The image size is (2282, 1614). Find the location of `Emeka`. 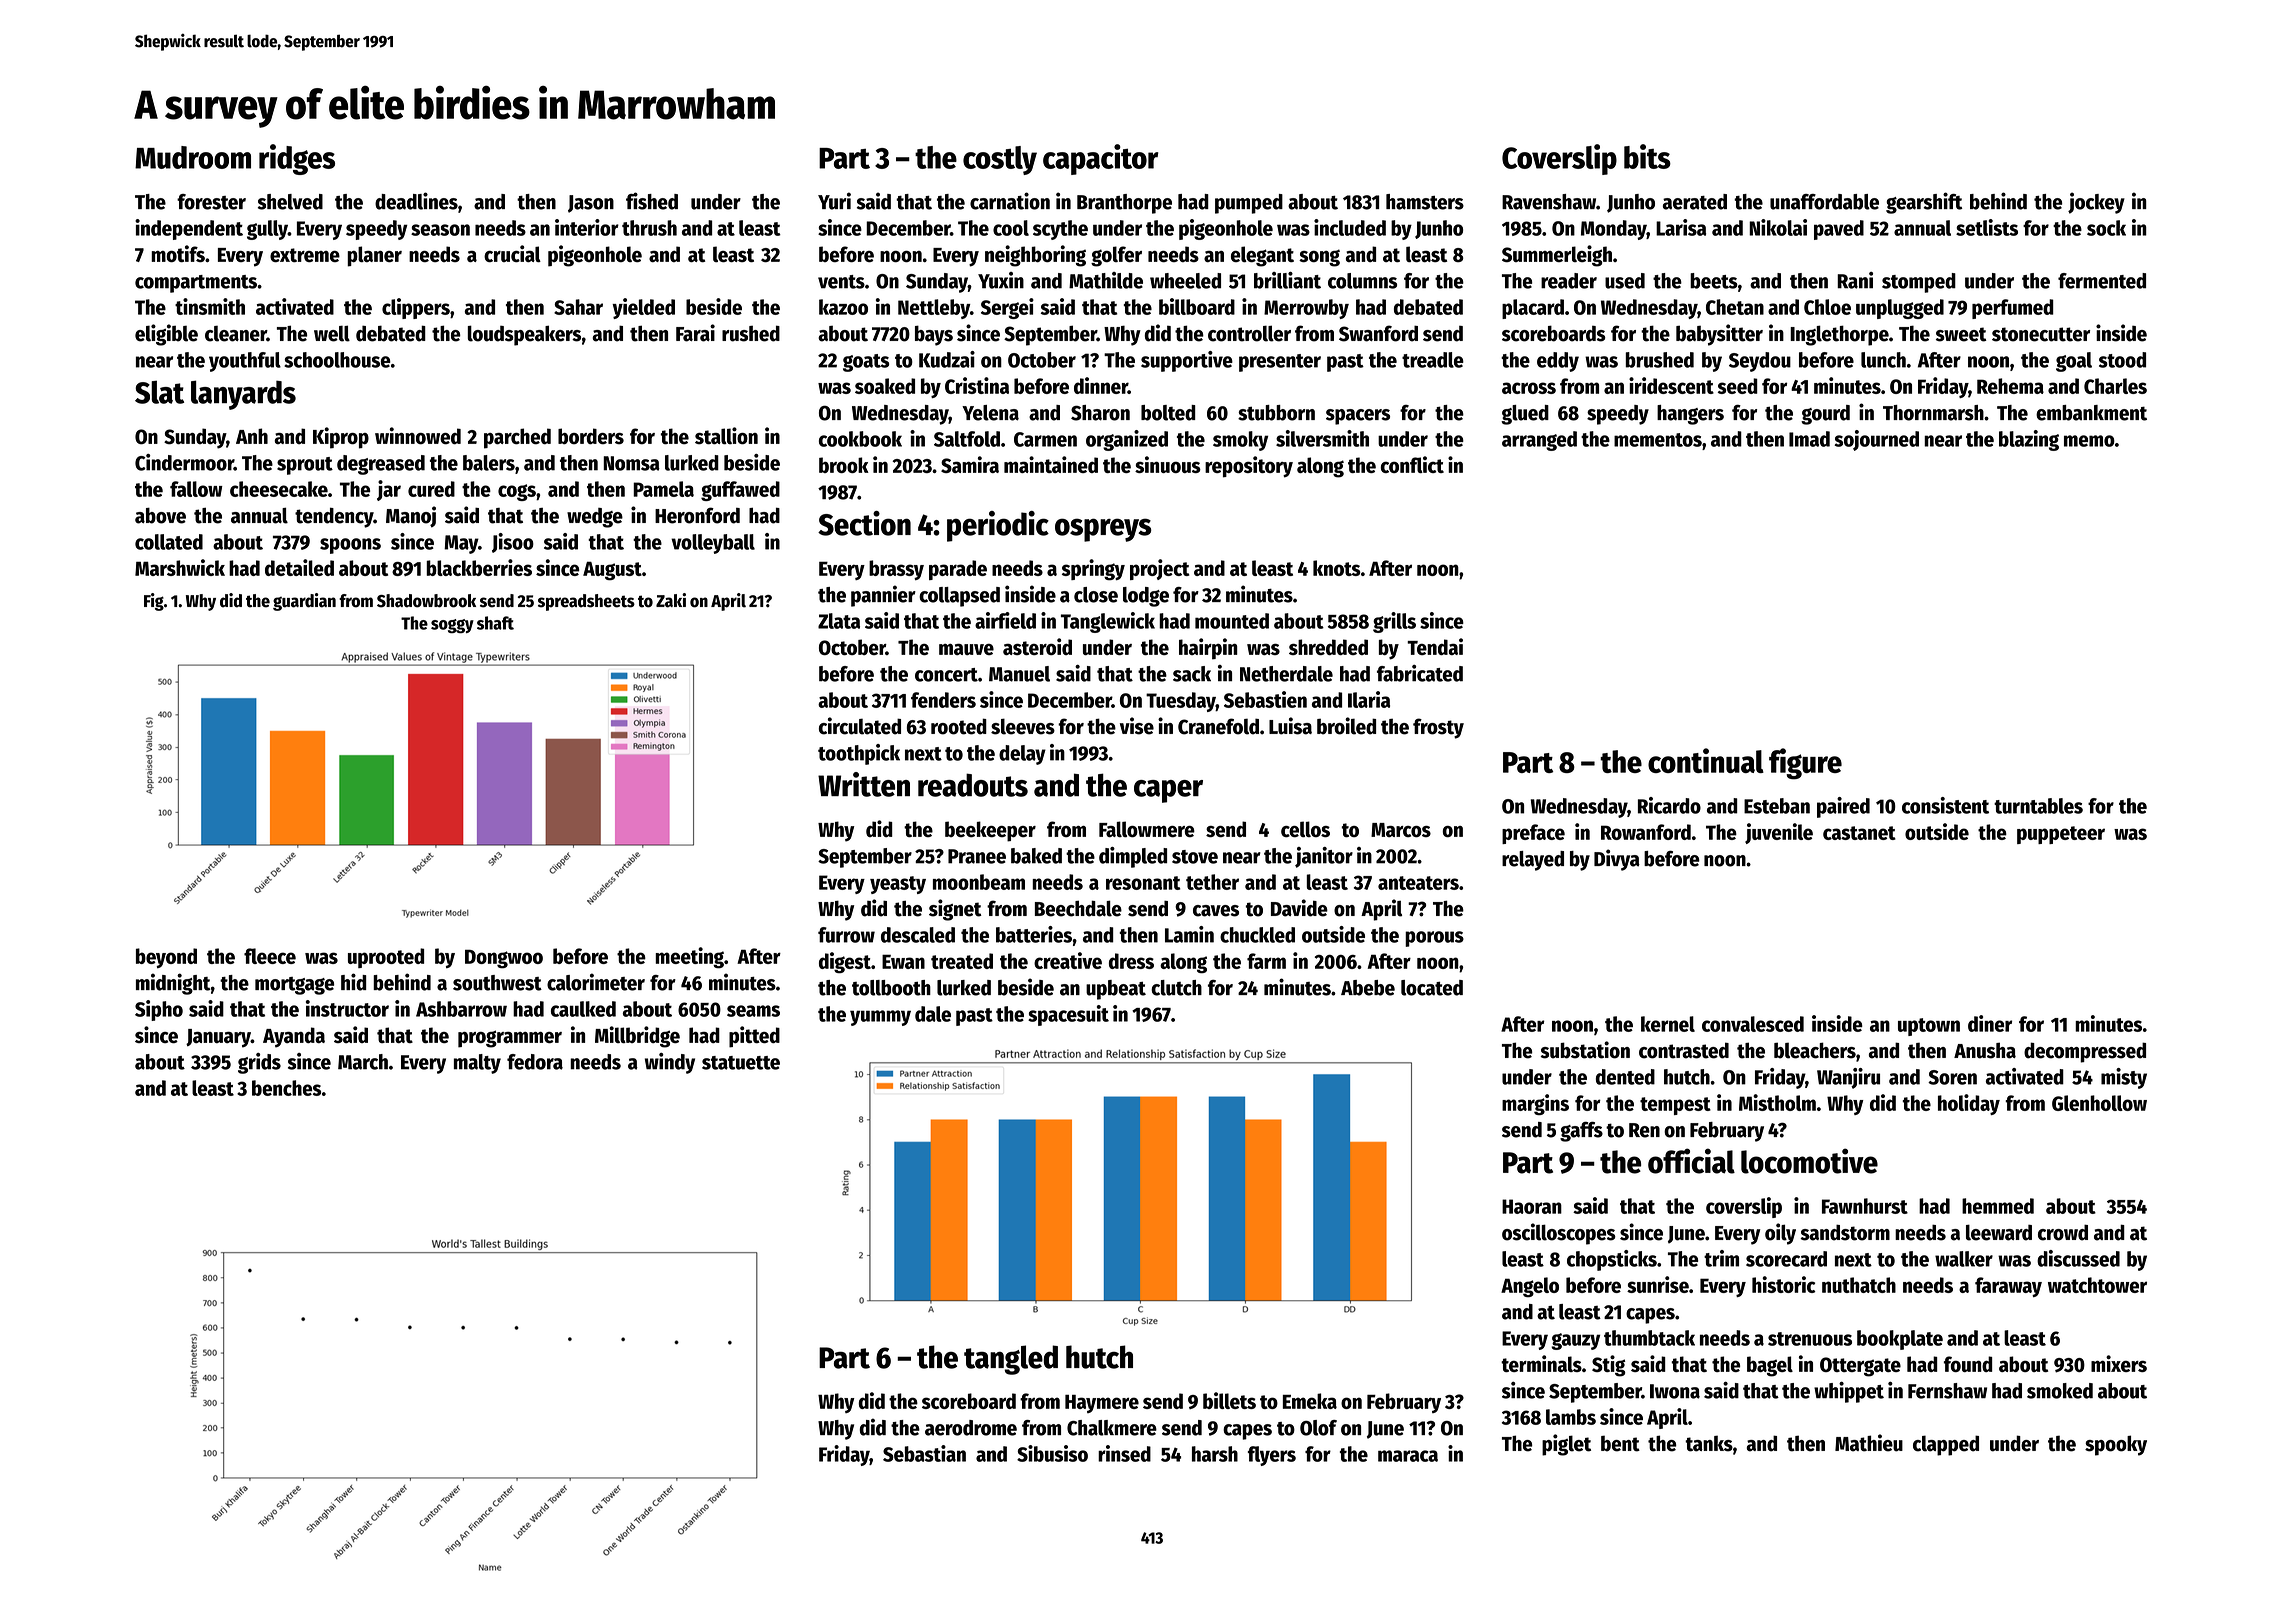

Emeka is located at coordinates (1310, 1401).
